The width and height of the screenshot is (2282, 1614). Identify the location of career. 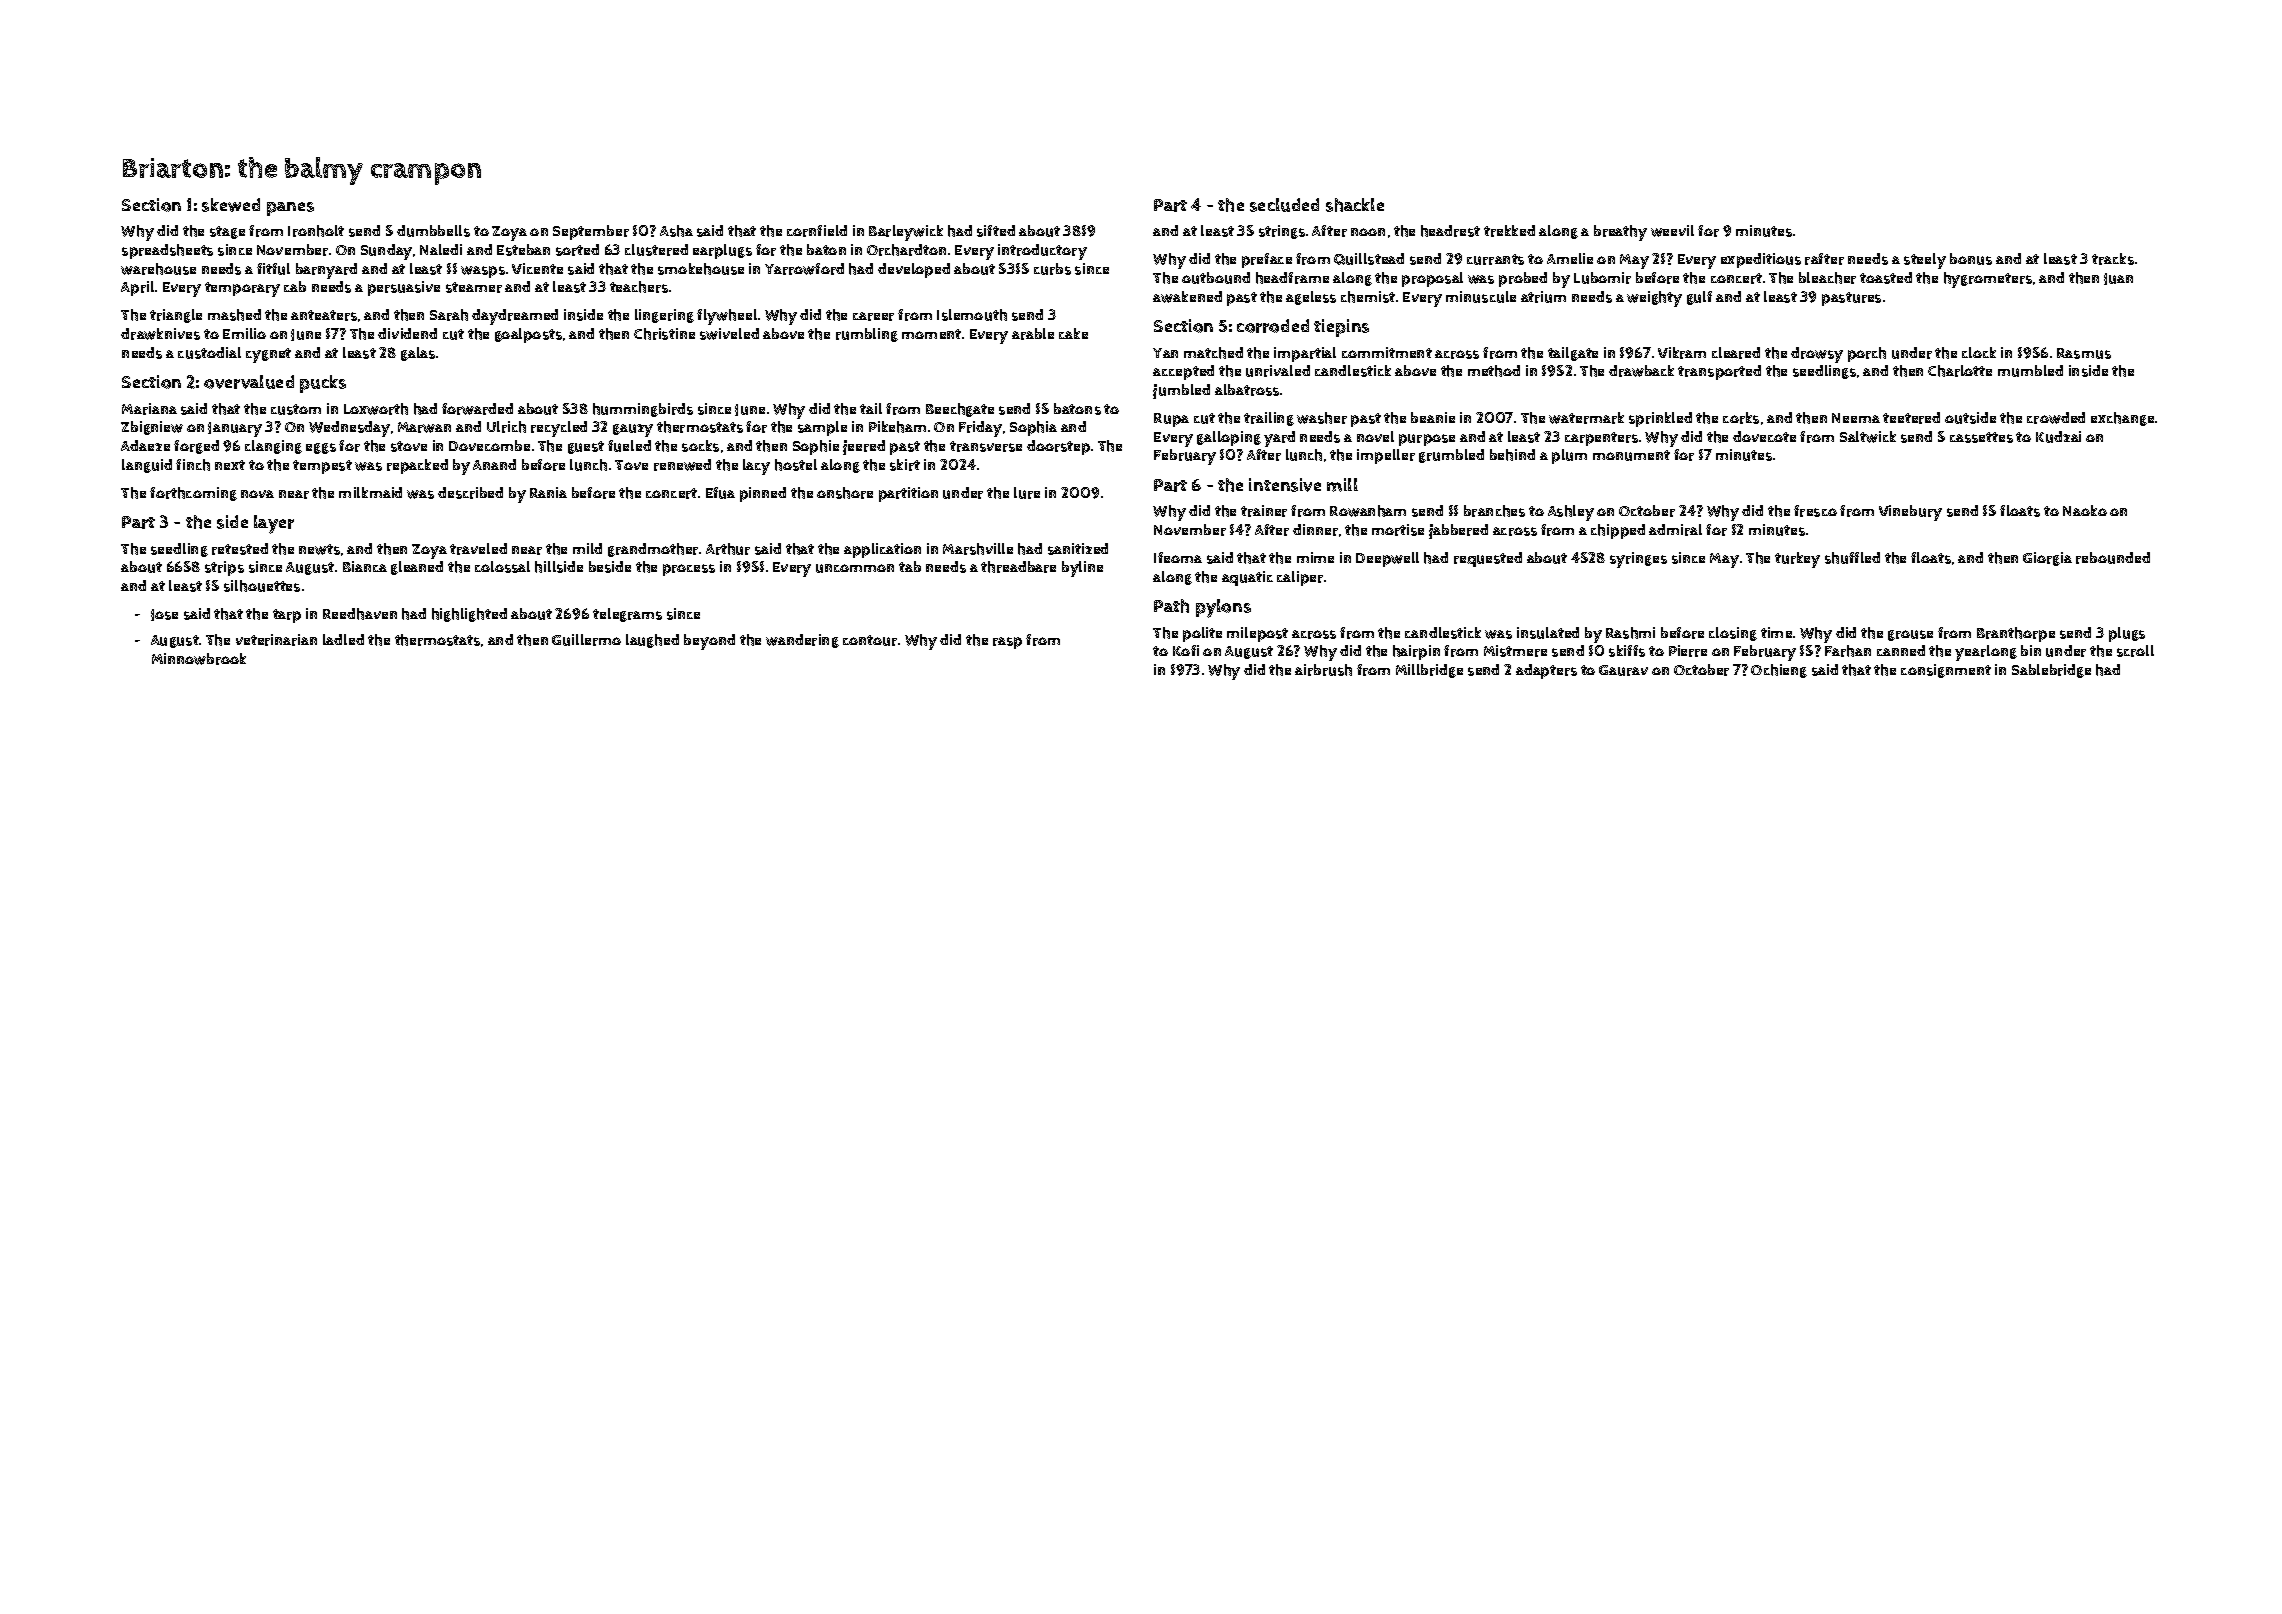
(873, 316).
